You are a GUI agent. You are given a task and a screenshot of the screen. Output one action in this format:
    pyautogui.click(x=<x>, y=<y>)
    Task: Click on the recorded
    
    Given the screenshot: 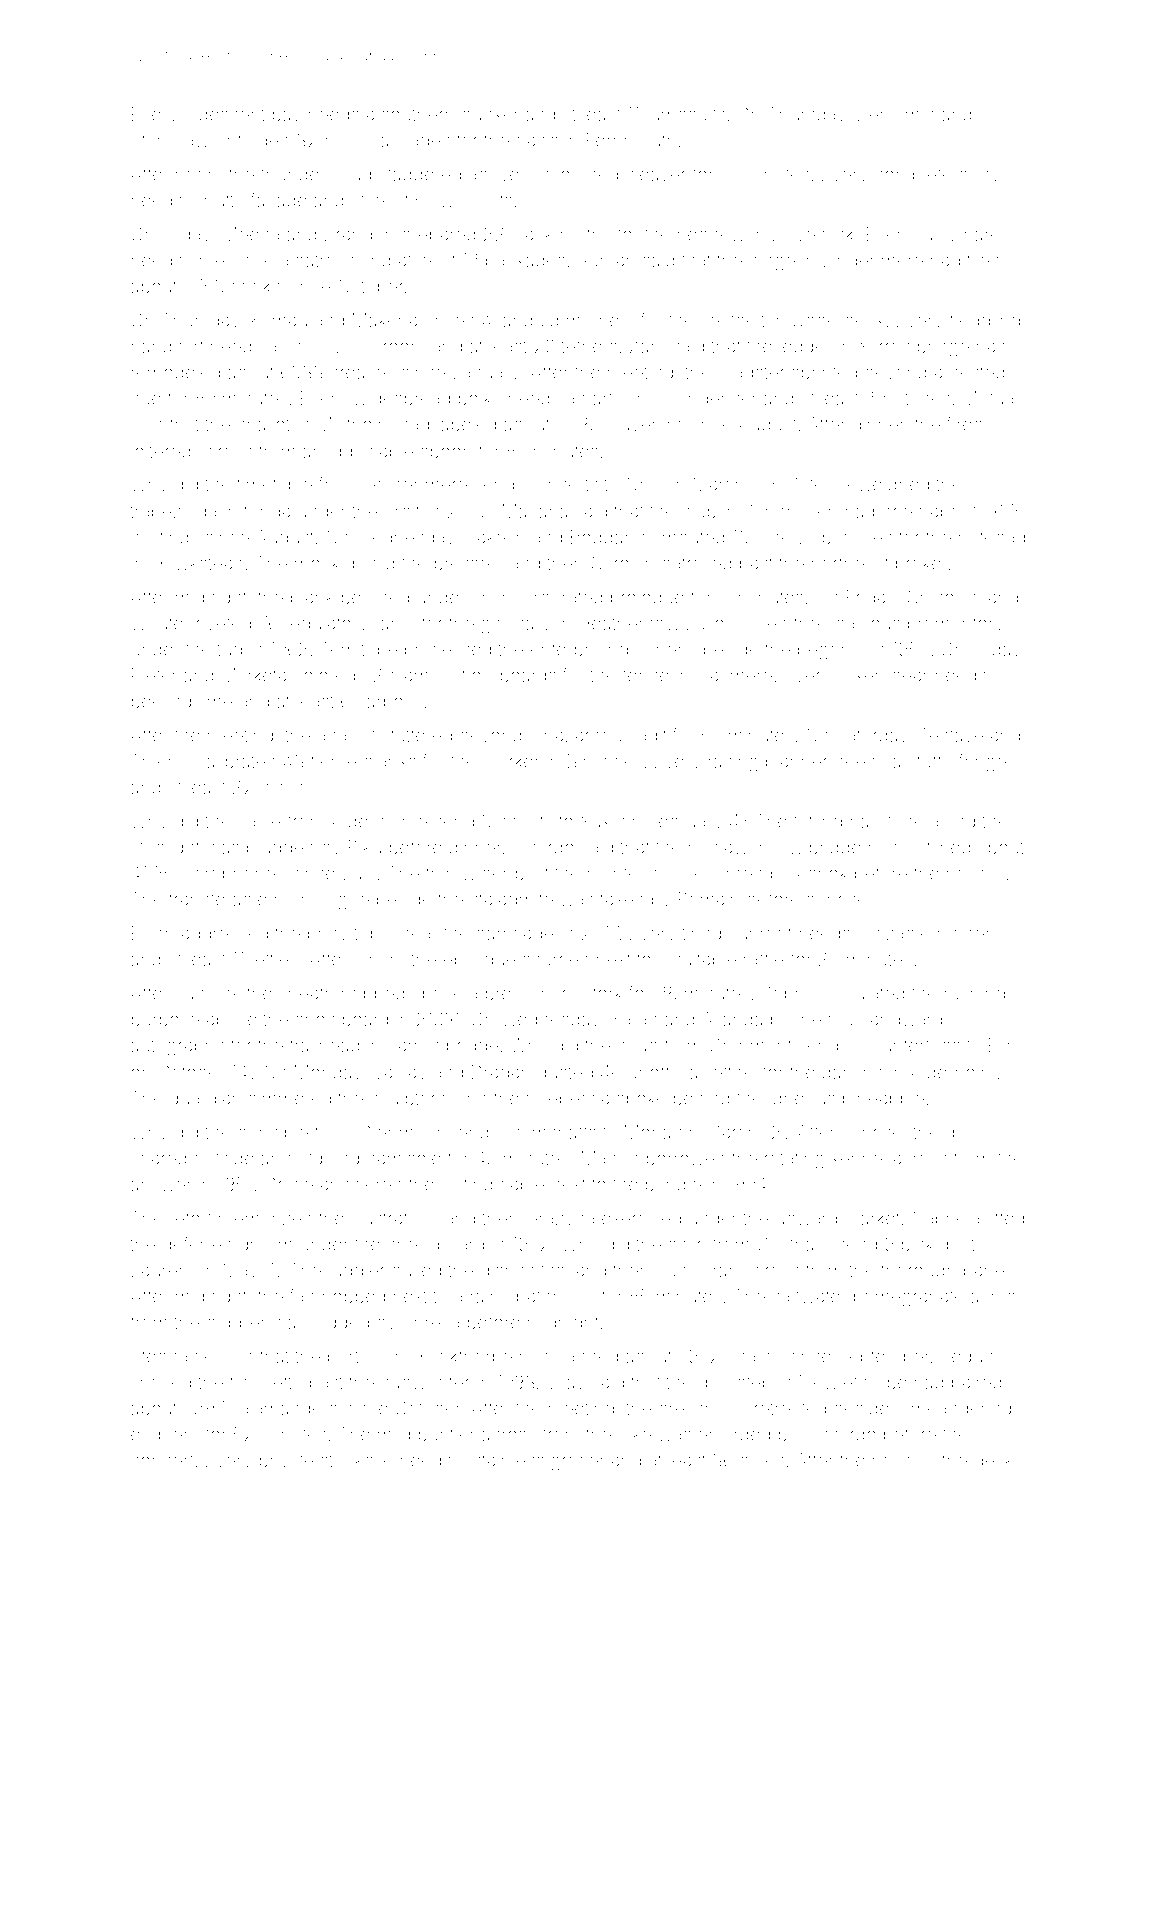 What is the action you would take?
    pyautogui.click(x=726, y=873)
